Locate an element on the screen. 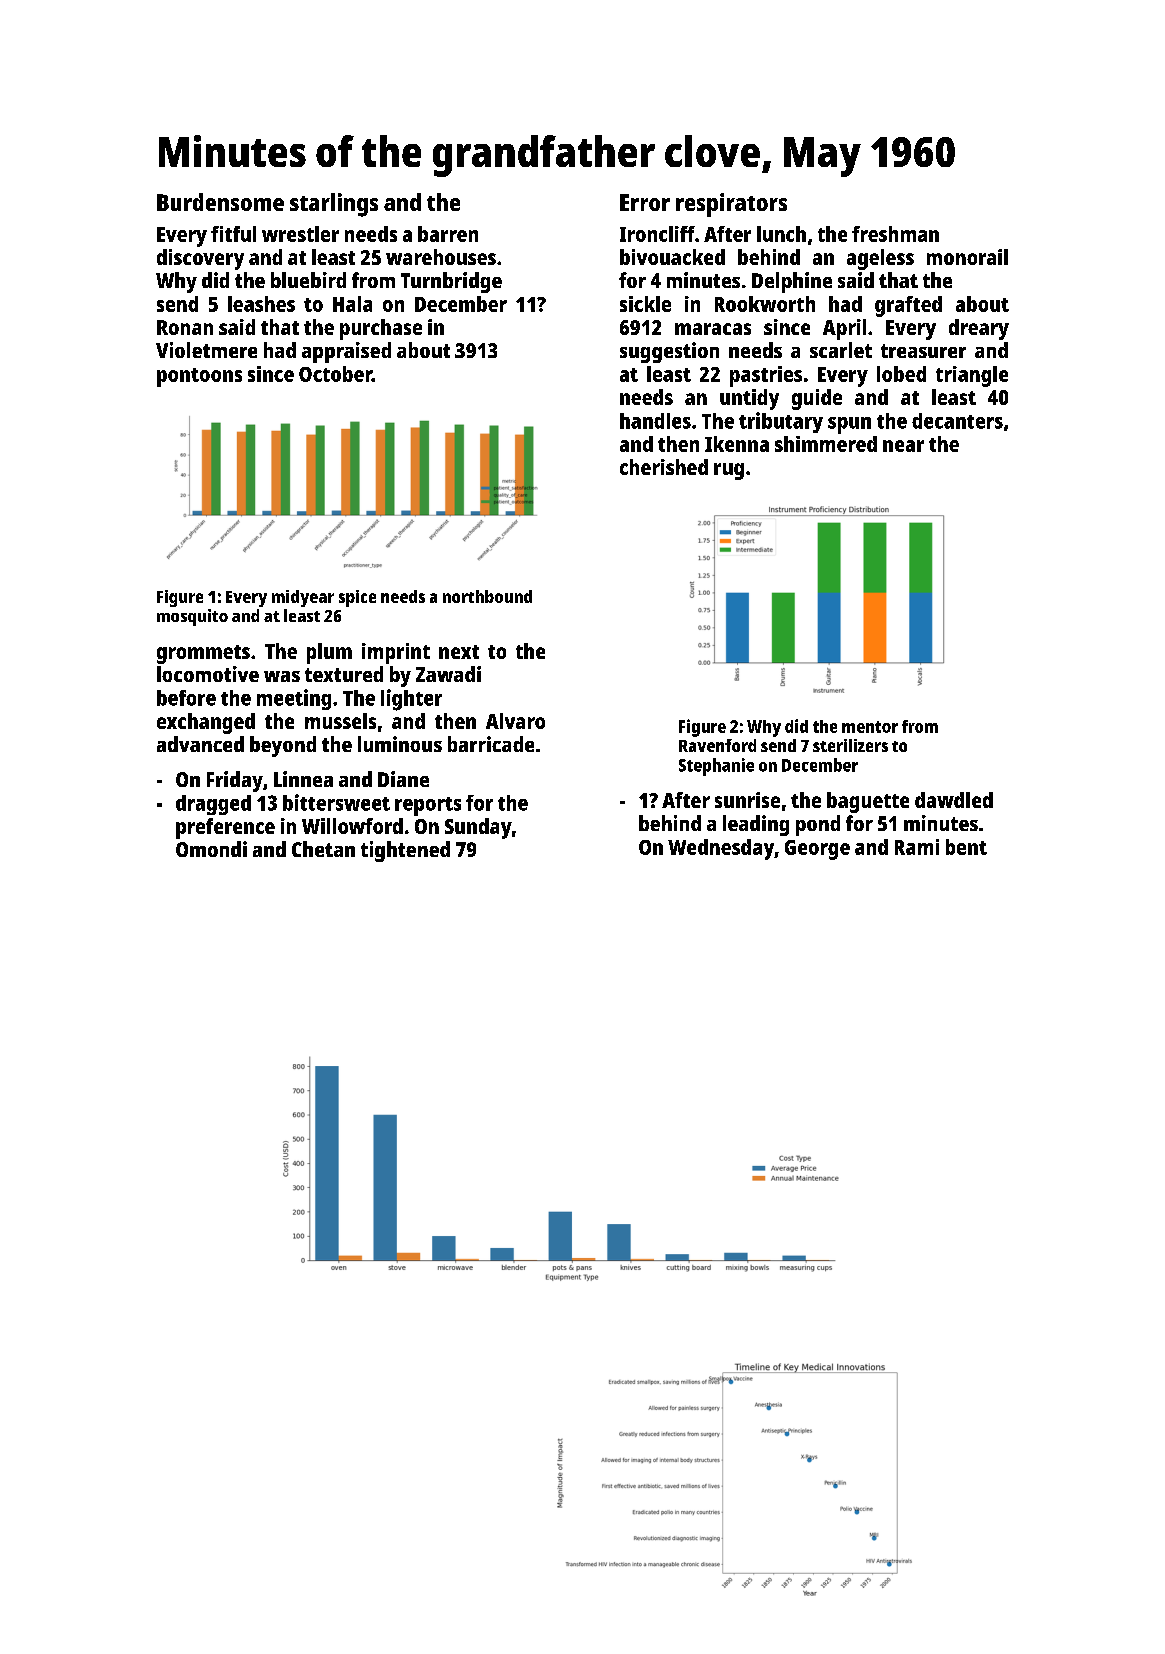  pontoons is located at coordinates (199, 377).
